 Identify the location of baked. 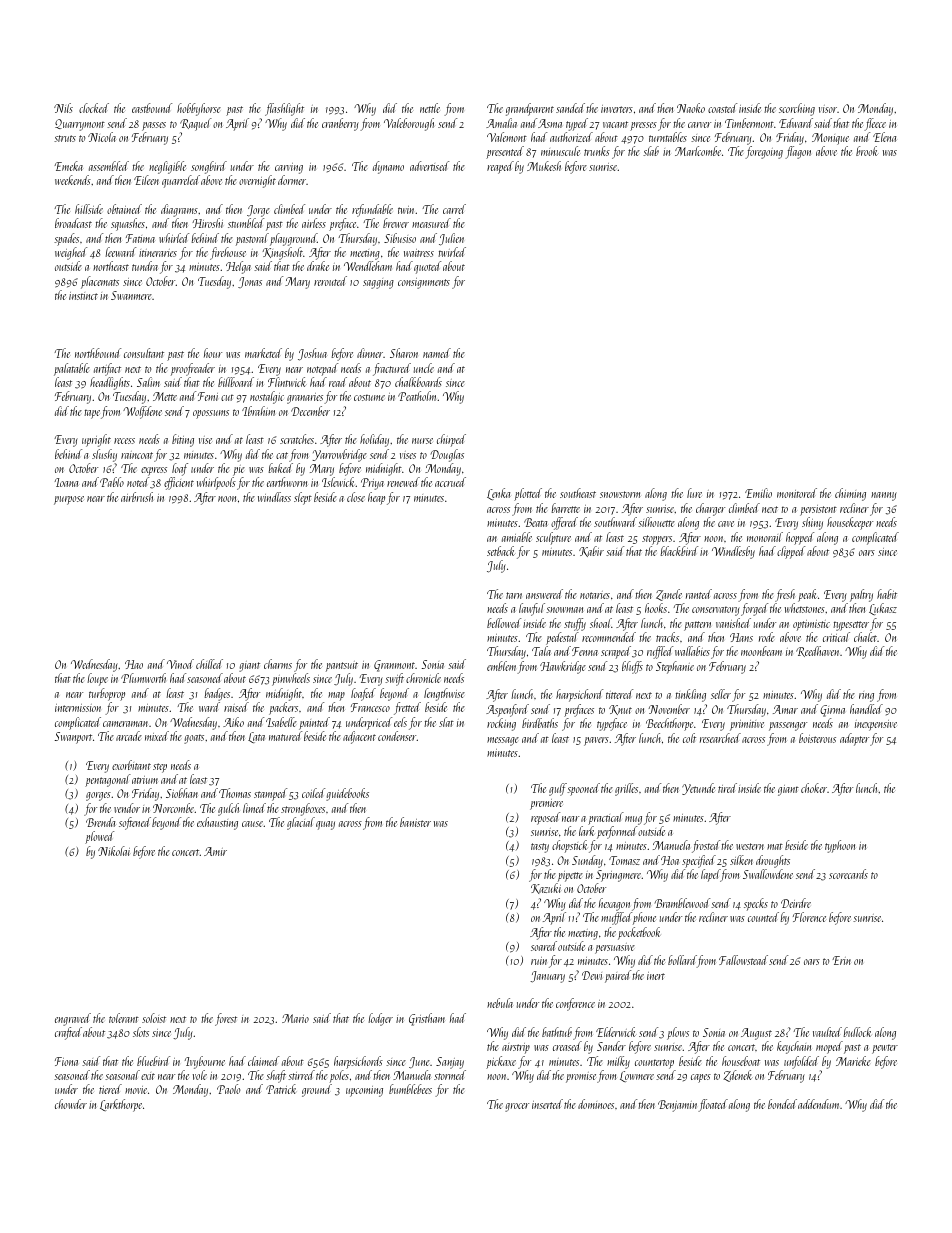
(280, 468).
